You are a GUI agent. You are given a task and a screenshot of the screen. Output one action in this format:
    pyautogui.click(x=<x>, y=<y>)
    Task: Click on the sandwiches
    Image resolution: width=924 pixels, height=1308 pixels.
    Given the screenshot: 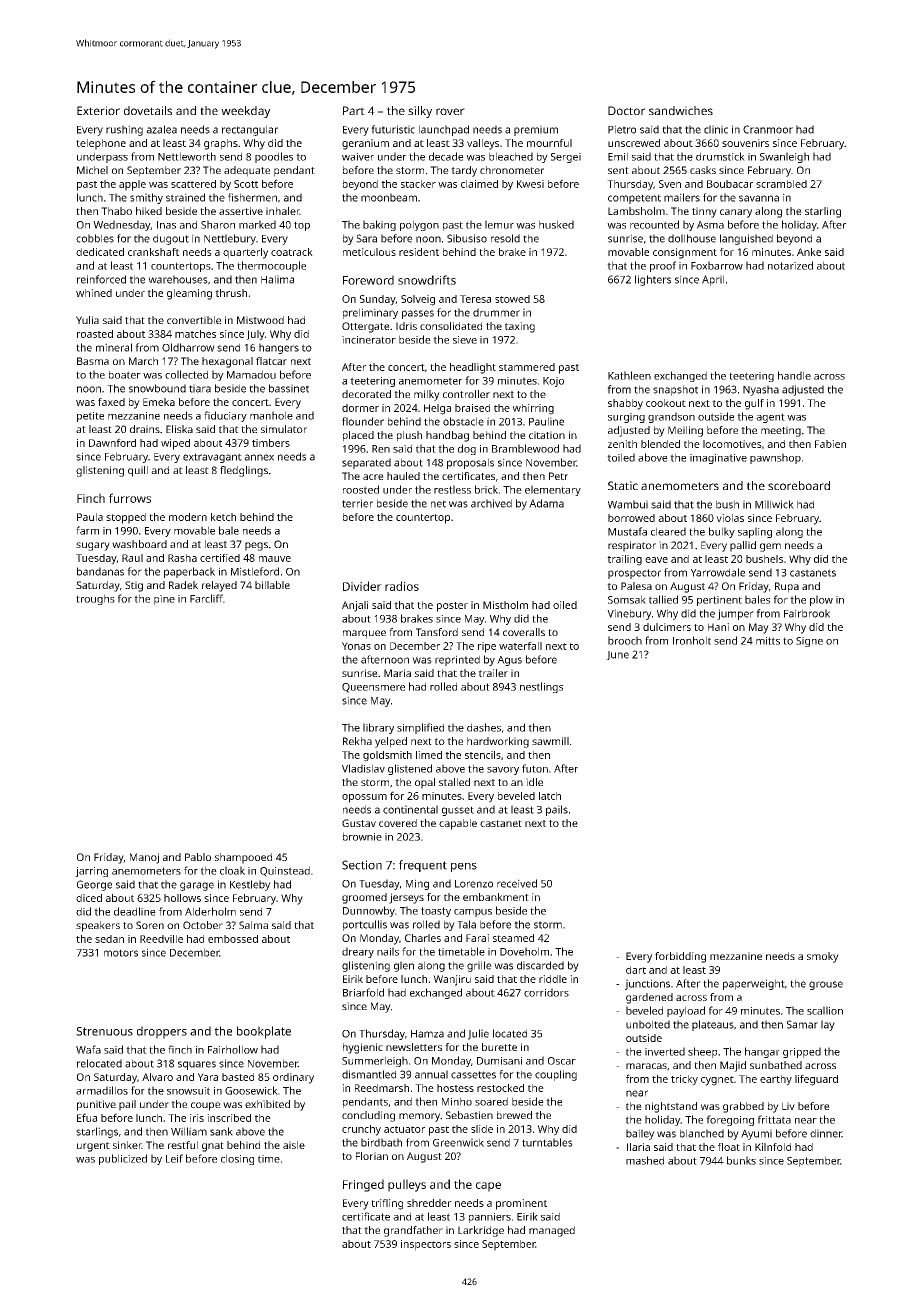 What is the action you would take?
    pyautogui.click(x=681, y=110)
